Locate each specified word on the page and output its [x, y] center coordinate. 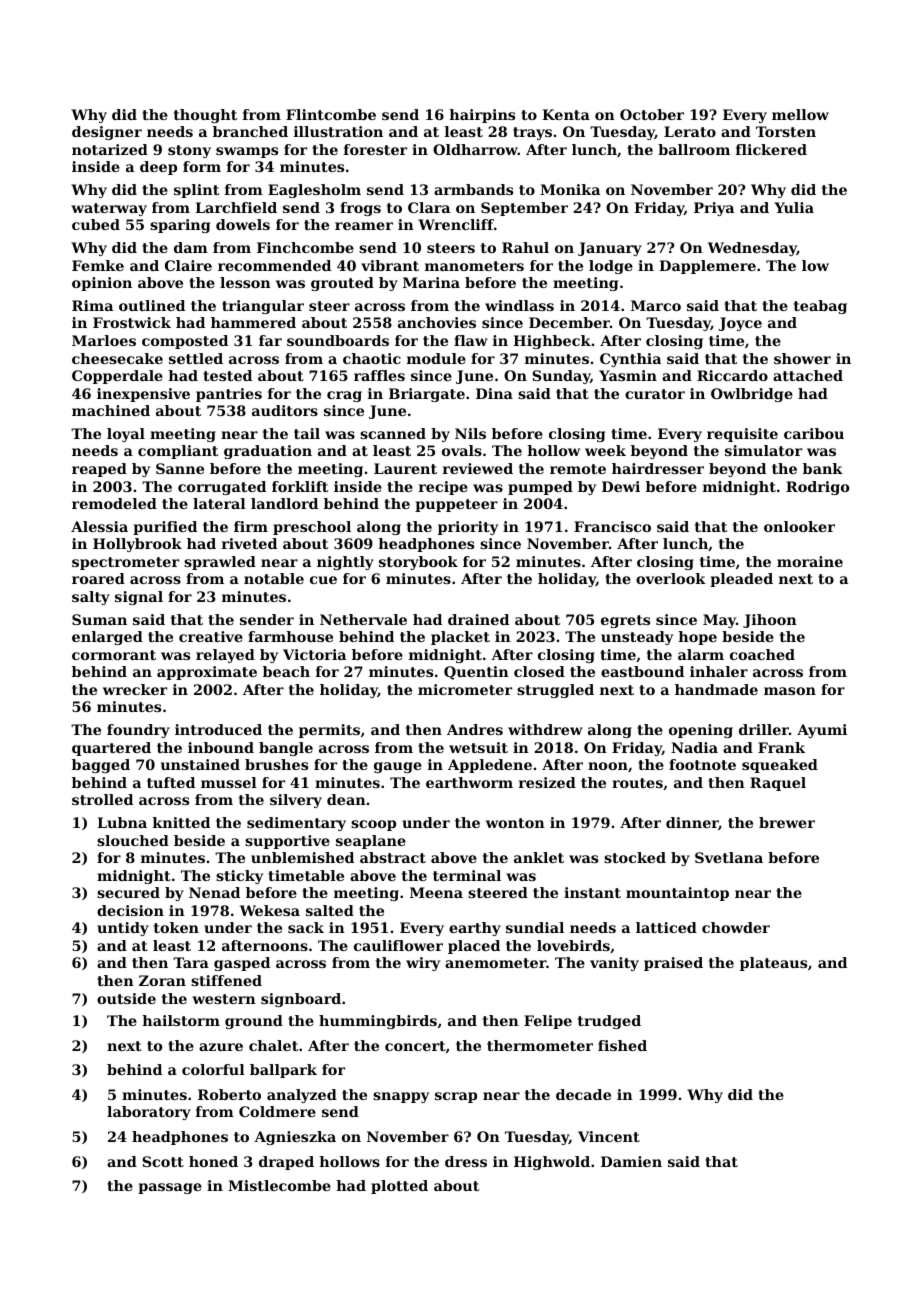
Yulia [794, 207]
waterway [109, 209]
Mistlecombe [279, 1185]
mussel [229, 782]
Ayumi [822, 731]
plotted [399, 1187]
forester [375, 149]
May [719, 621]
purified [165, 528]
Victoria [314, 654]
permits [329, 731]
